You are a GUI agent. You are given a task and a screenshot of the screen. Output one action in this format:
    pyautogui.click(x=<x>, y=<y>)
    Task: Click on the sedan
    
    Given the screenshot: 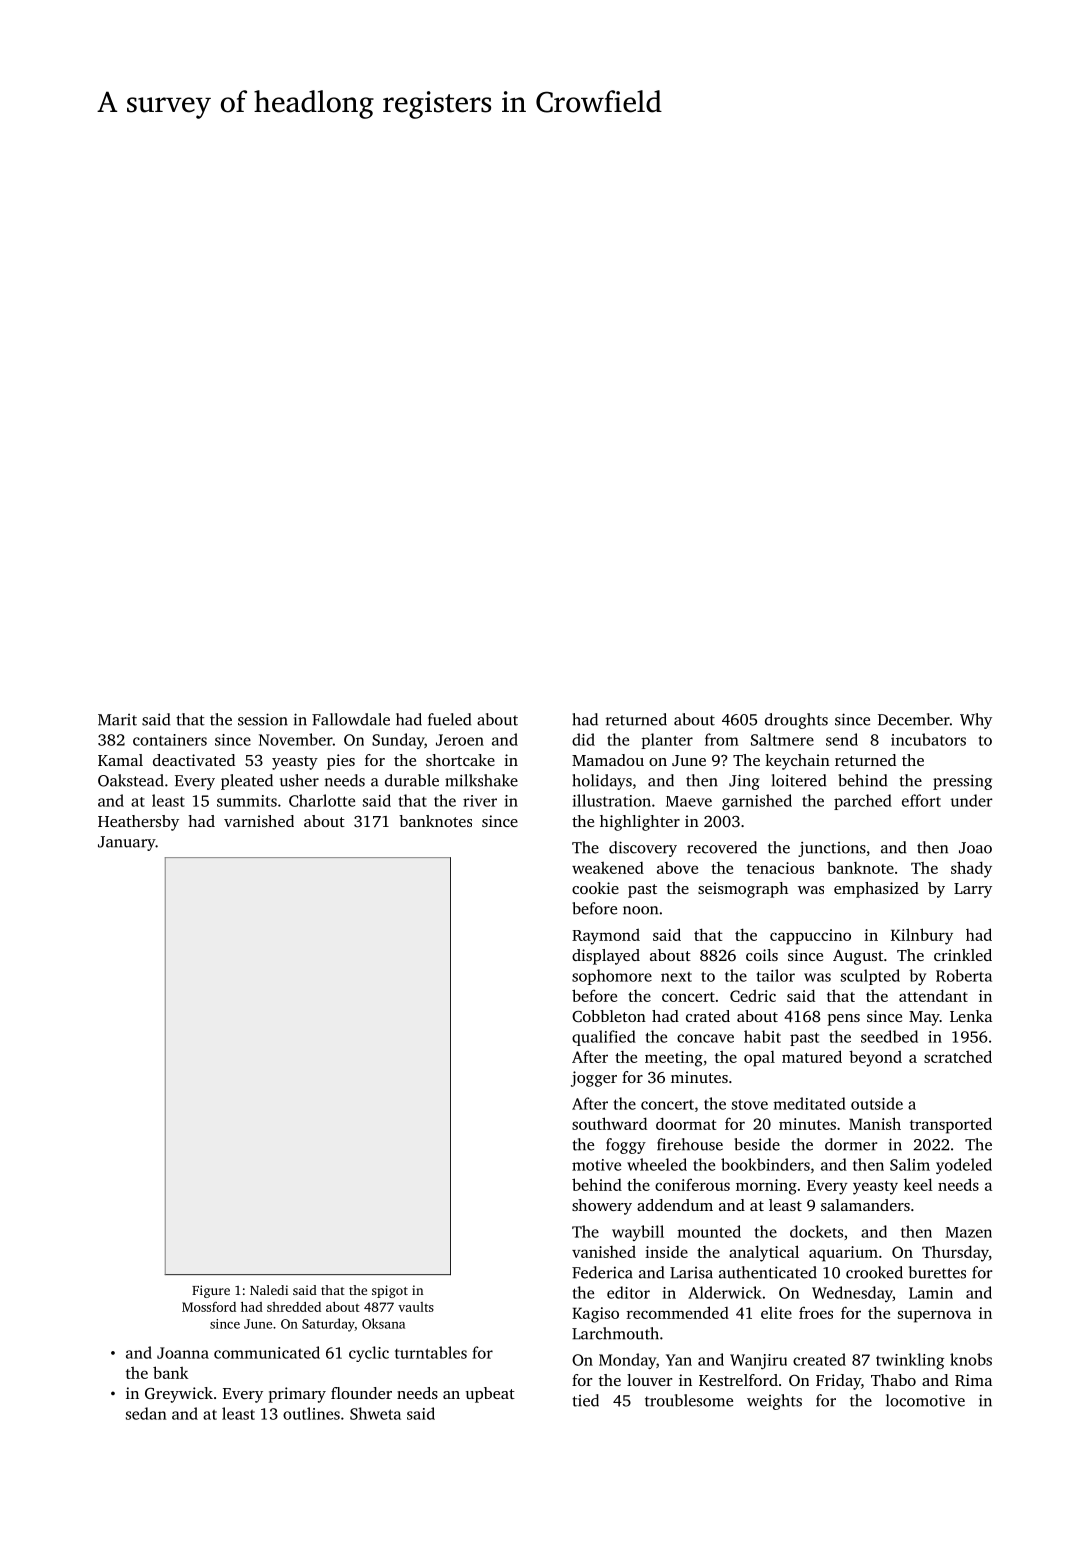 What is the action you would take?
    pyautogui.click(x=146, y=1413)
